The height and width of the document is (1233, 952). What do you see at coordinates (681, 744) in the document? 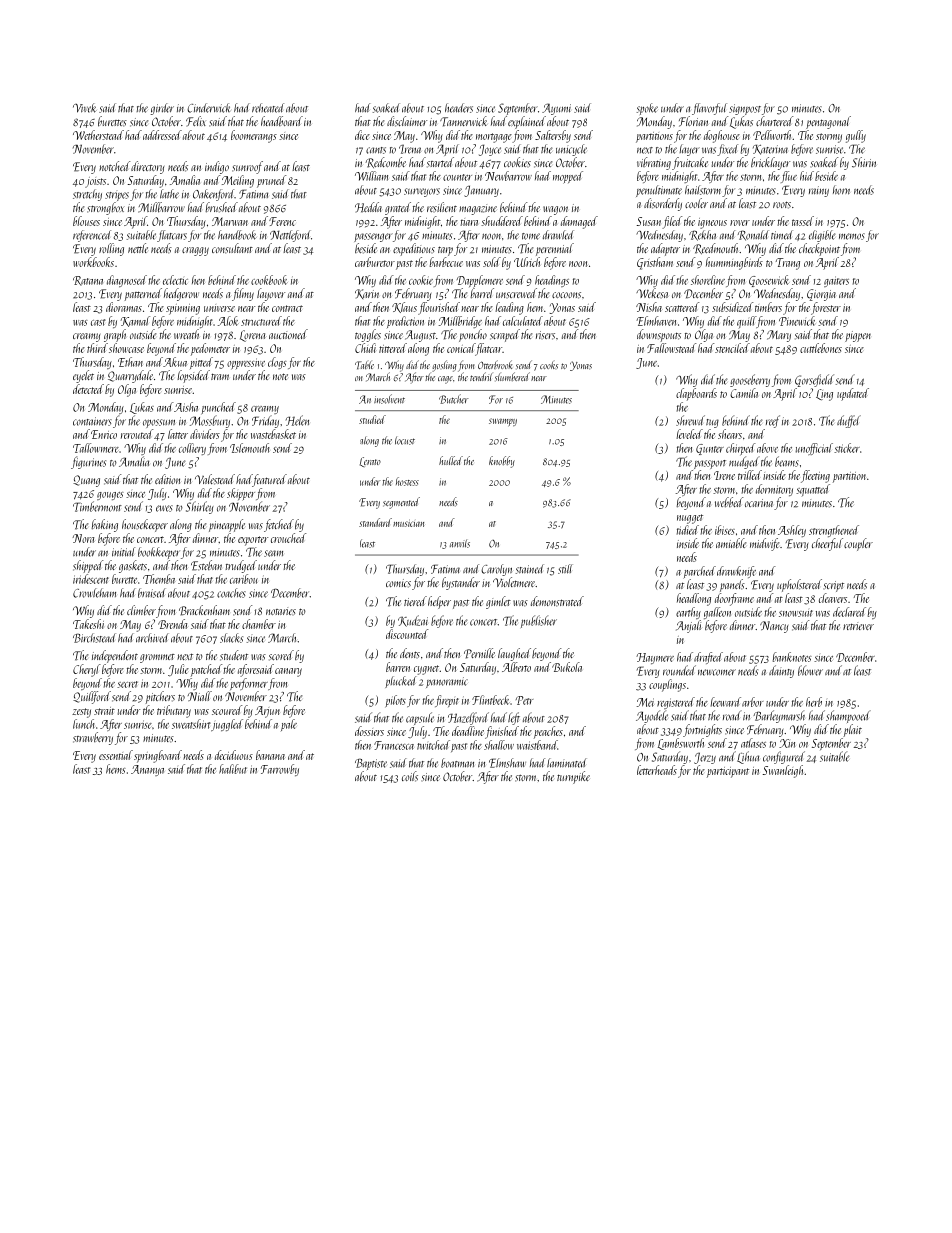
I see `Lambsworth` at bounding box center [681, 744].
